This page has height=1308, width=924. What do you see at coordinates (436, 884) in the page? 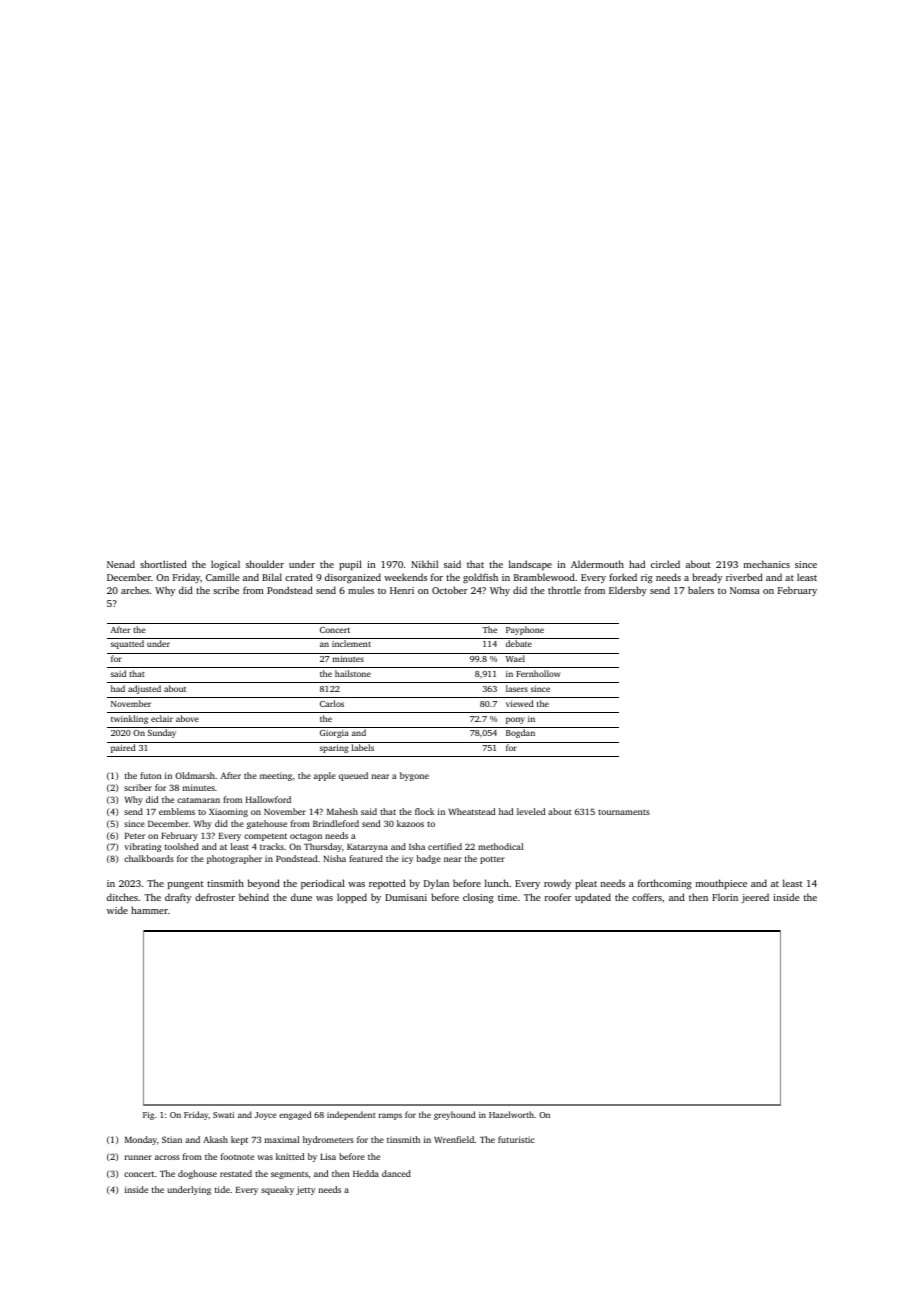
I see `Dylan` at bounding box center [436, 884].
